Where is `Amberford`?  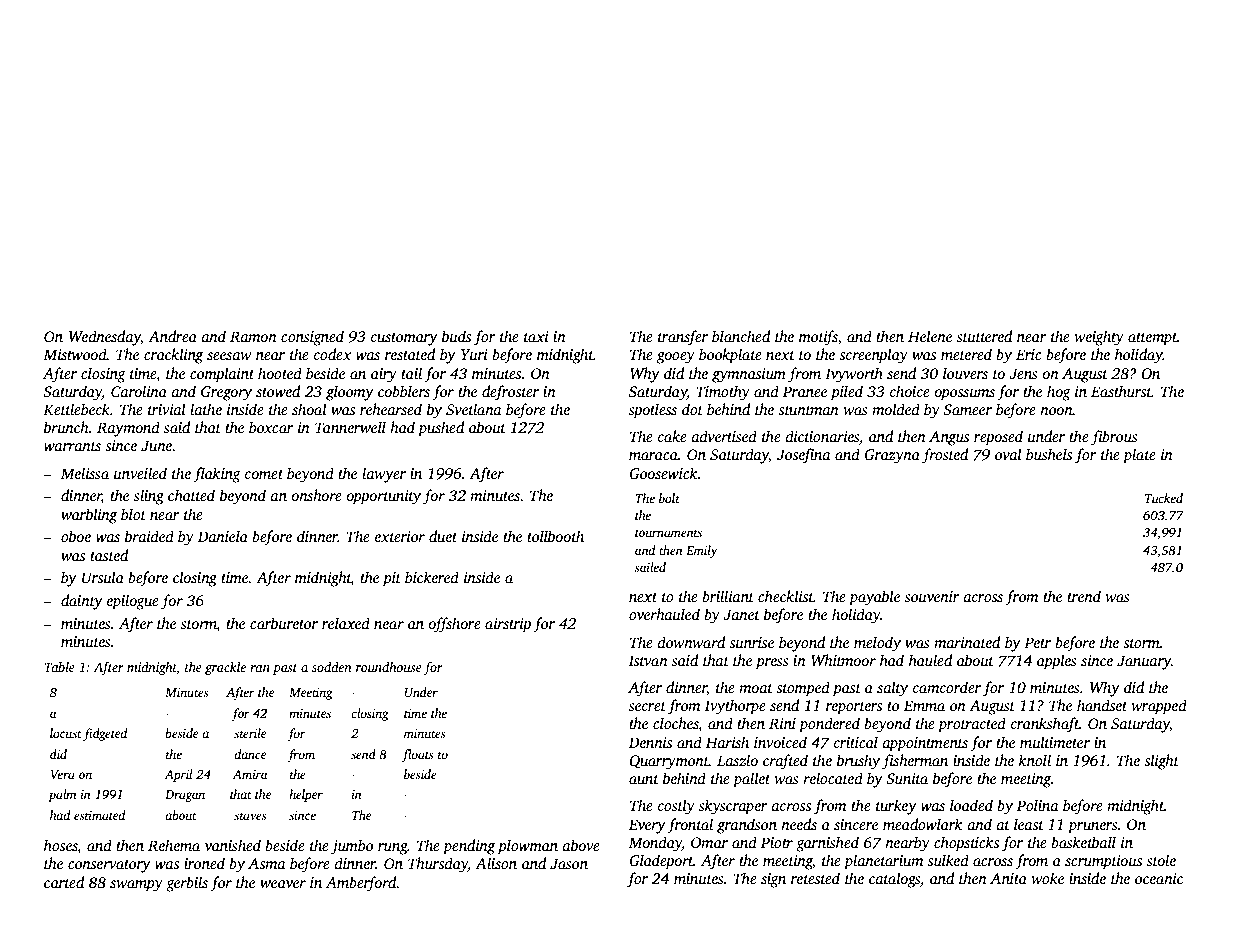 Amberford is located at coordinates (361, 884).
